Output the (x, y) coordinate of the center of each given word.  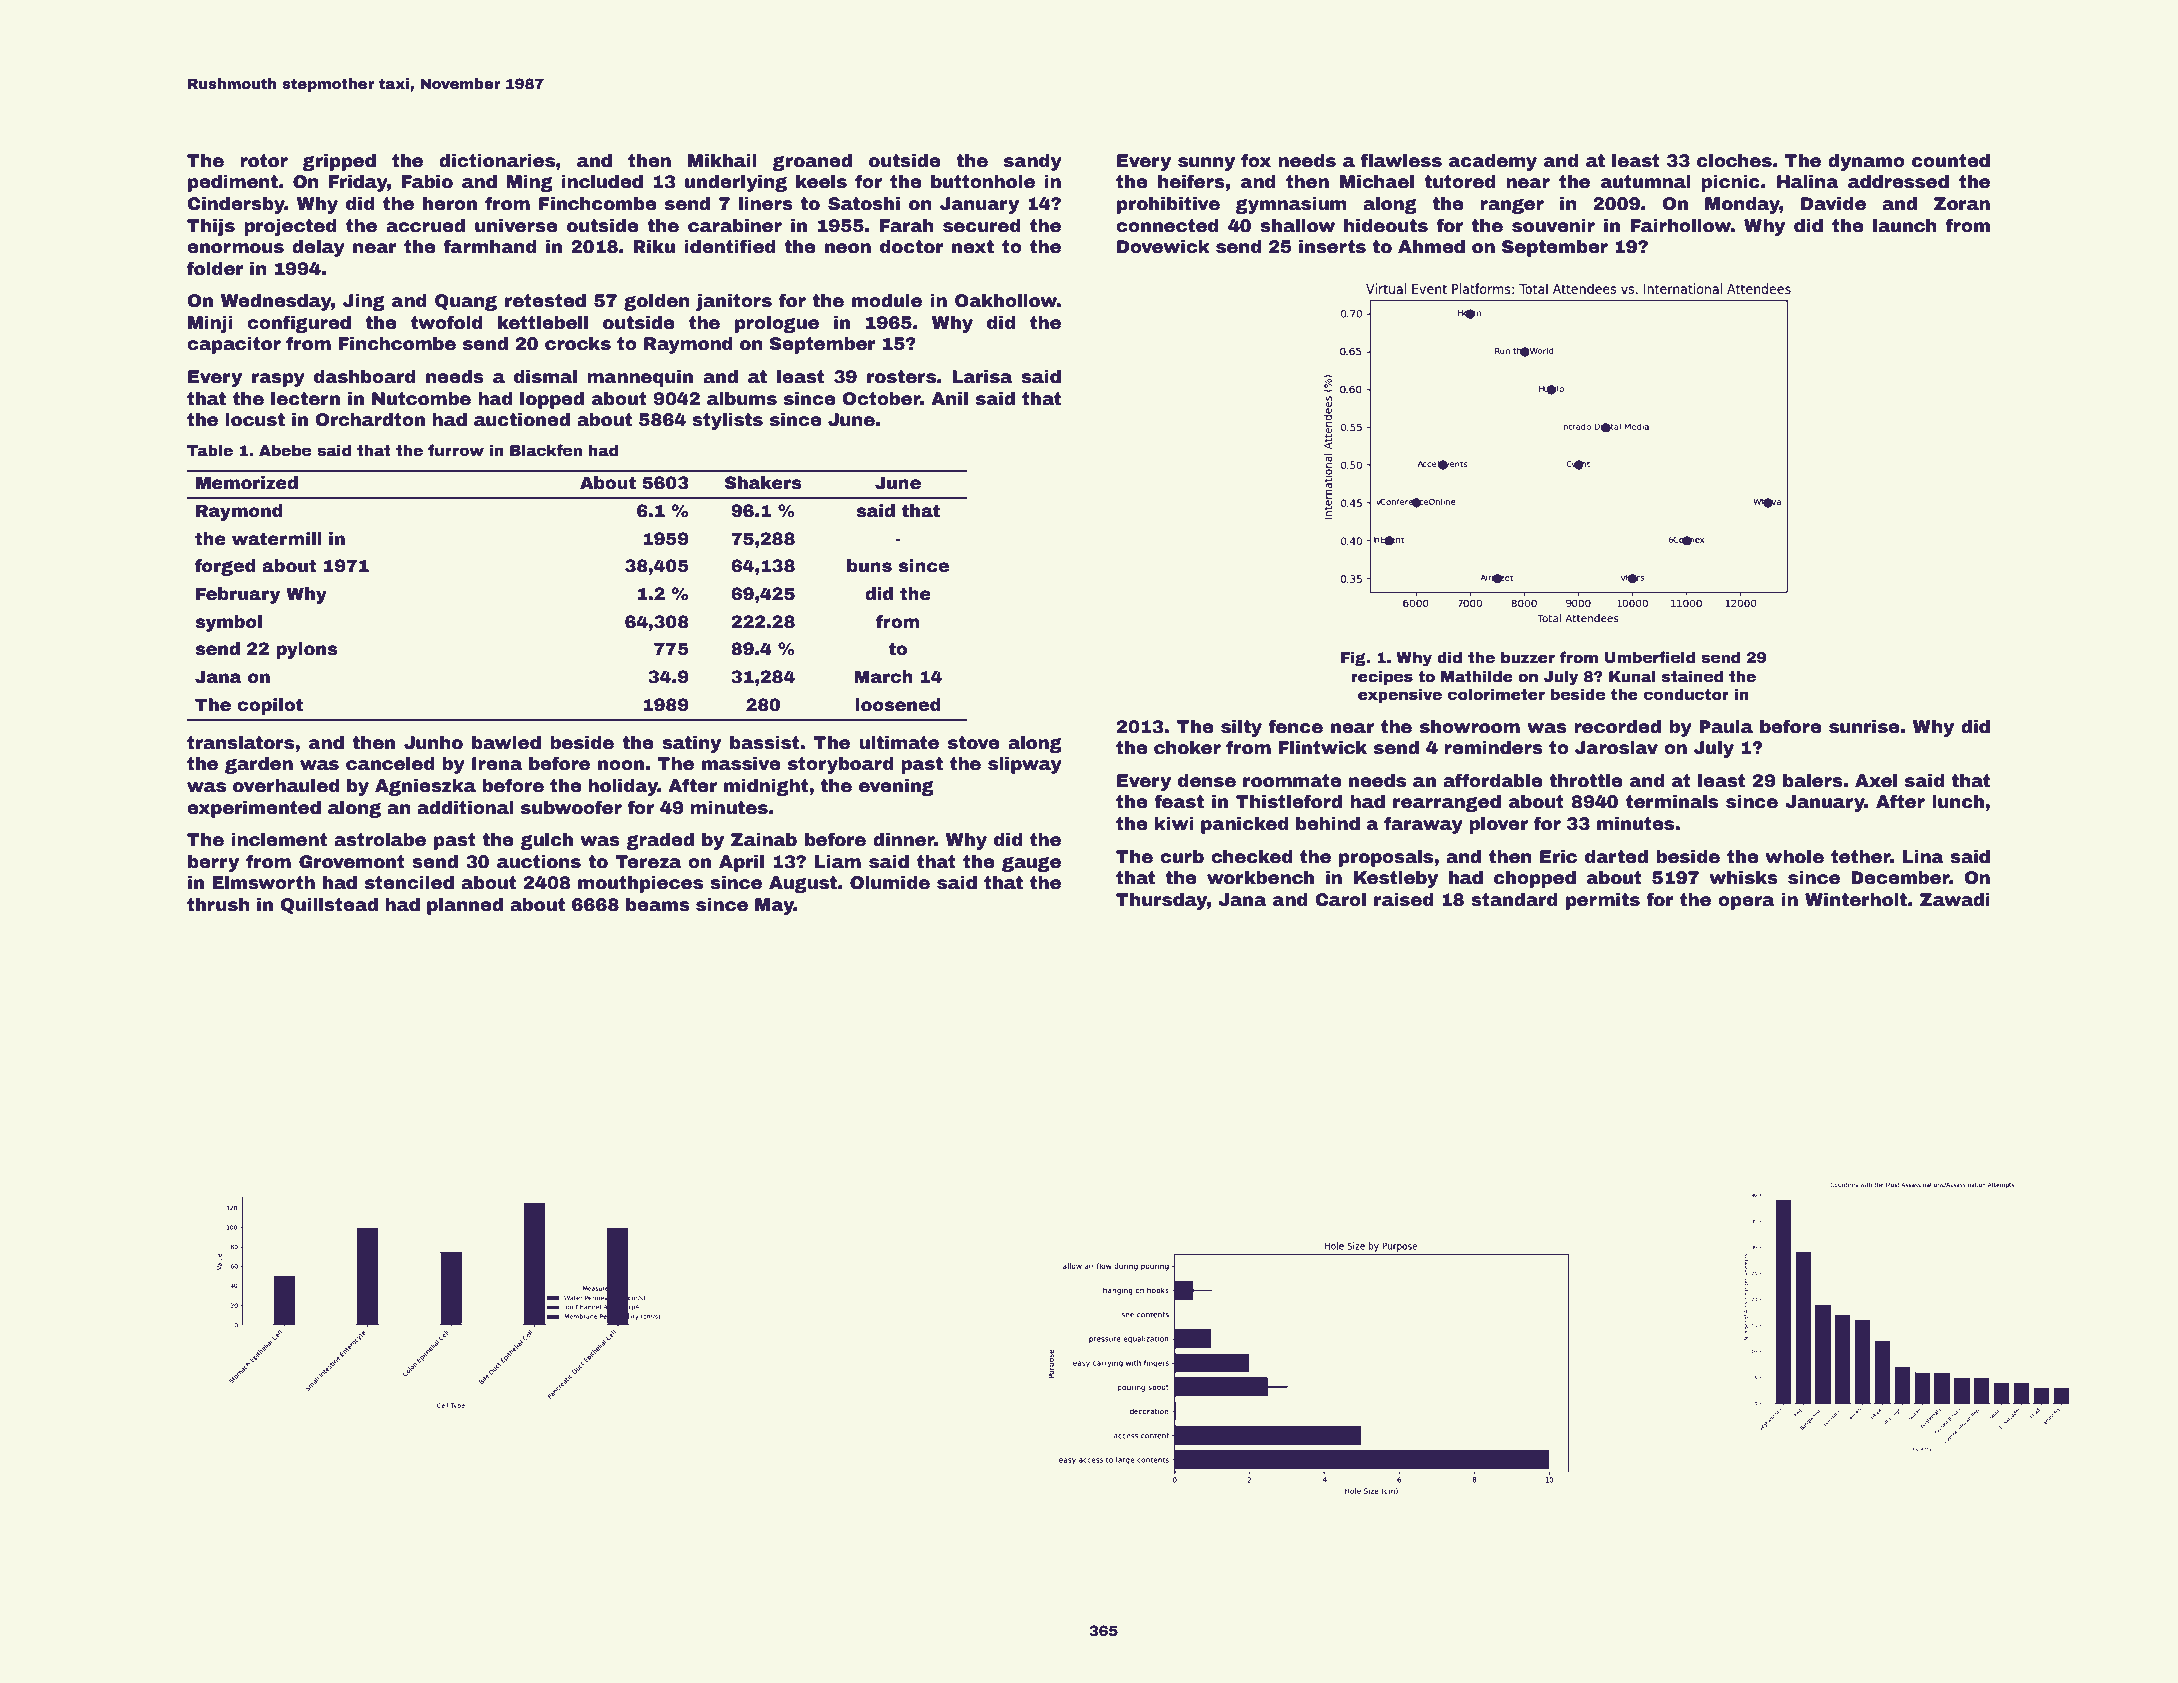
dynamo (1866, 162)
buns (869, 566)
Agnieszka (425, 787)
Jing (364, 302)
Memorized (247, 483)
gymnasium (1291, 205)
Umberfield (1649, 657)
